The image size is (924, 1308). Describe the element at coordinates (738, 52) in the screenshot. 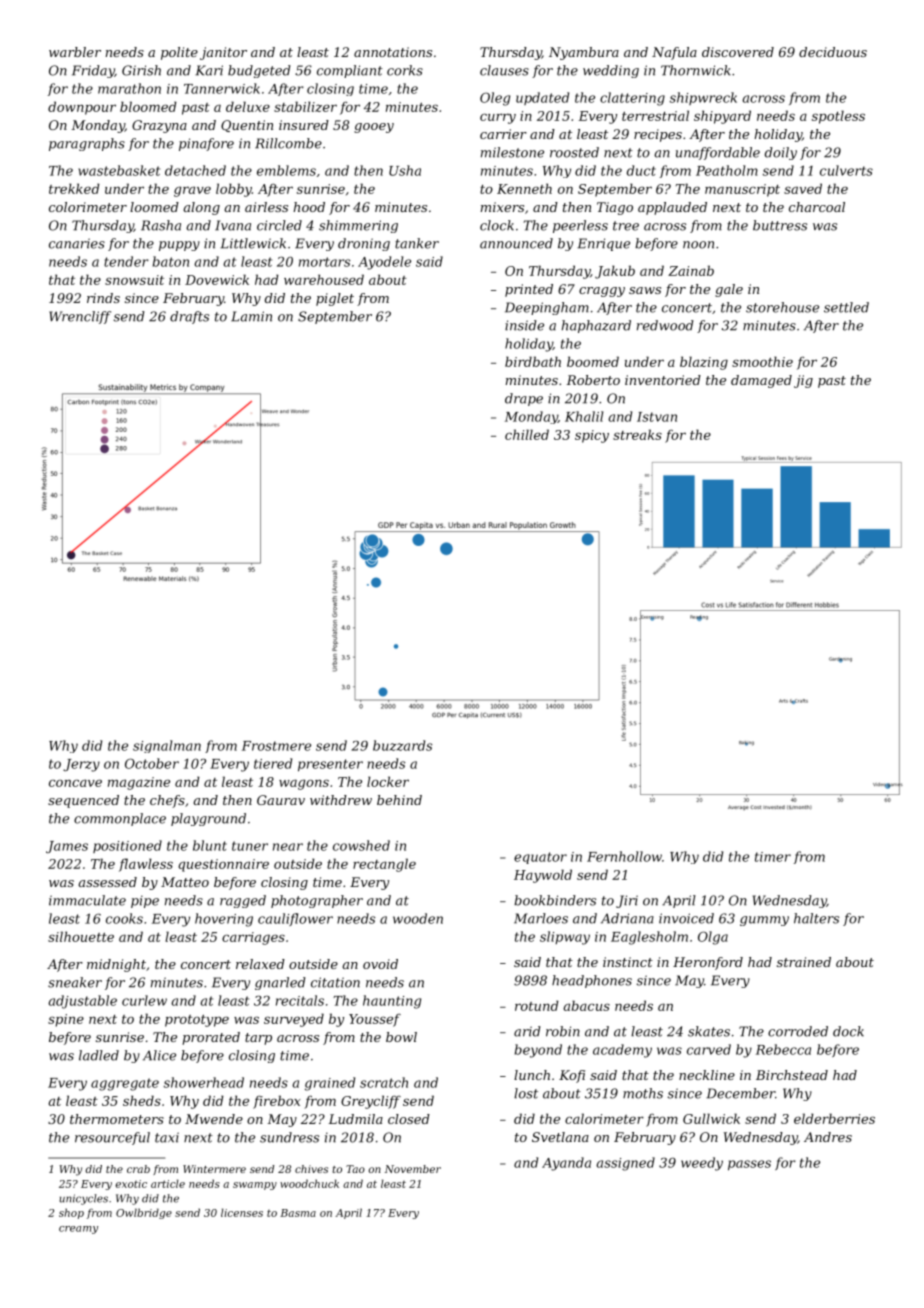

I see `discovered` at that location.
